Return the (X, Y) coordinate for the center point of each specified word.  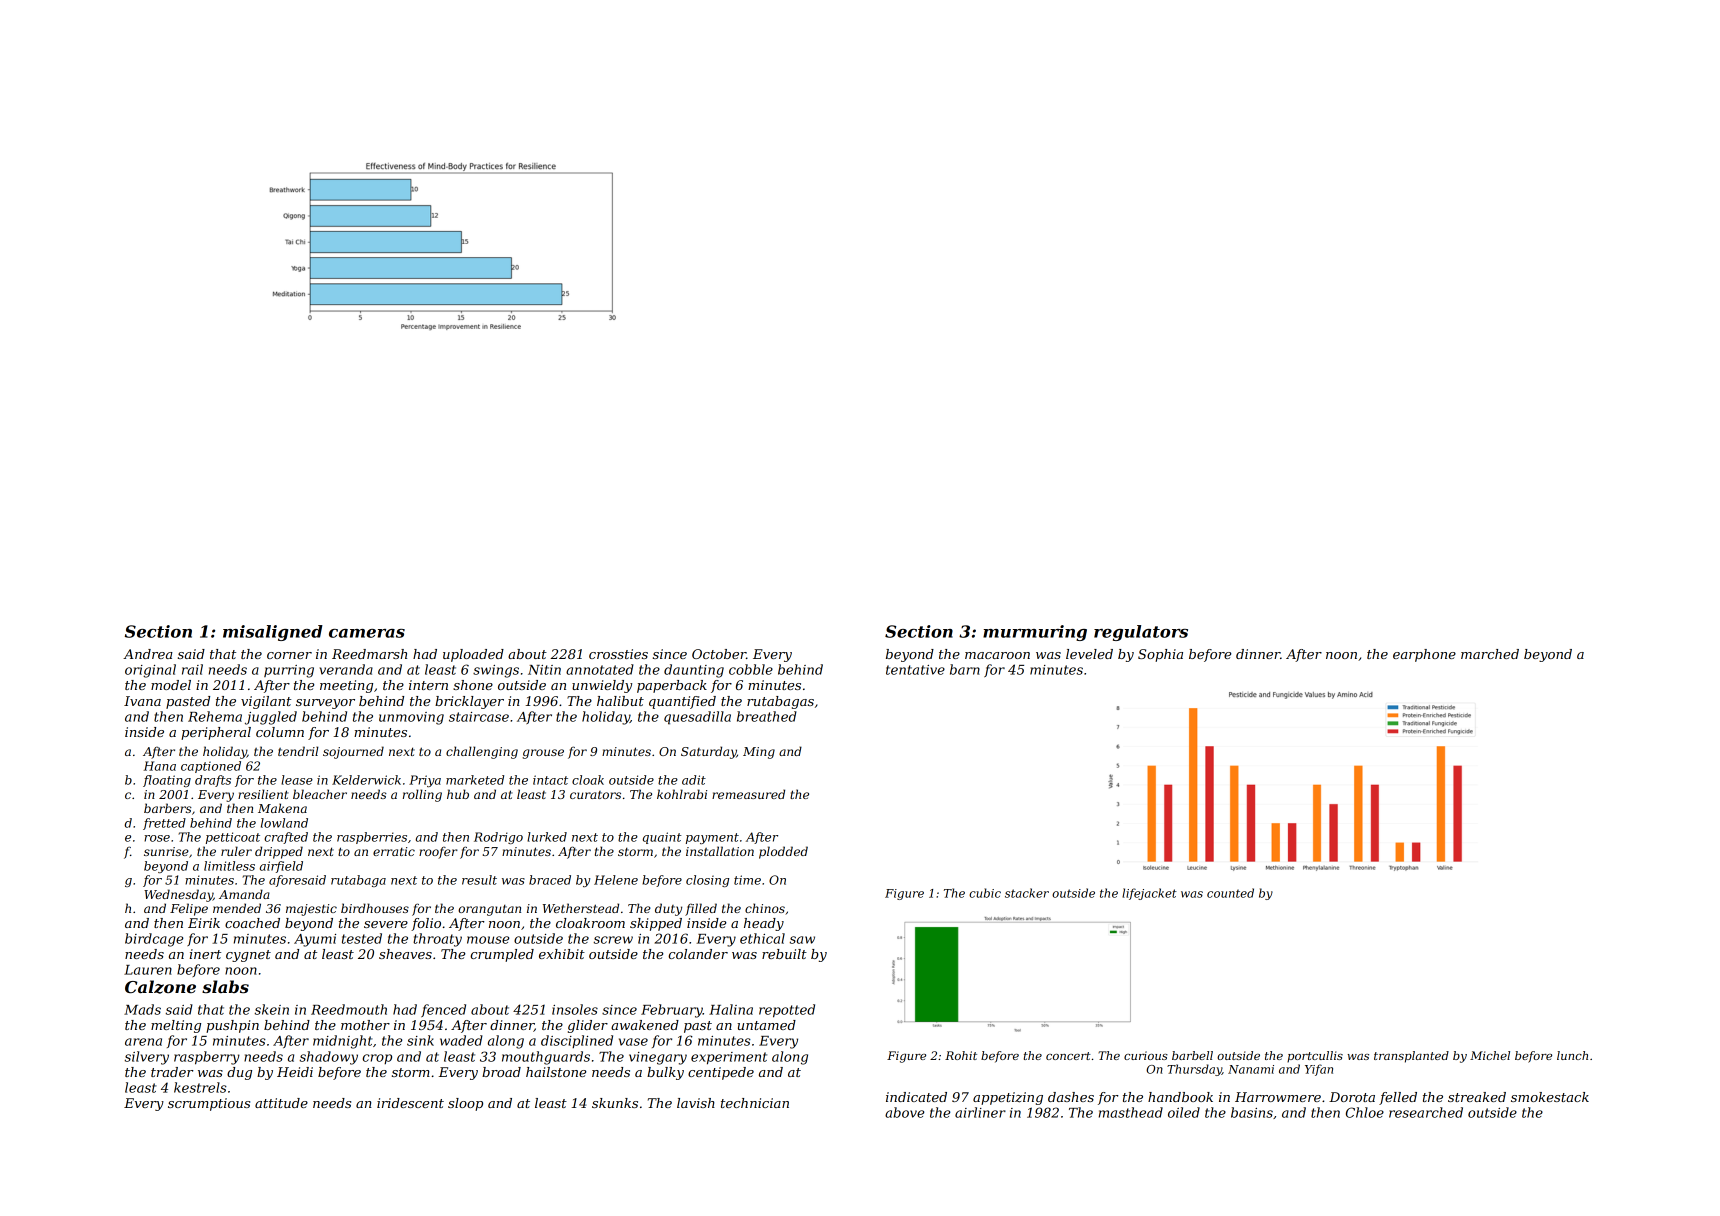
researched (1426, 1112)
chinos (765, 908)
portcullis (1315, 1057)
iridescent (410, 1103)
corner (289, 655)
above (904, 1112)
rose (157, 838)
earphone (1424, 655)
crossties (618, 654)
